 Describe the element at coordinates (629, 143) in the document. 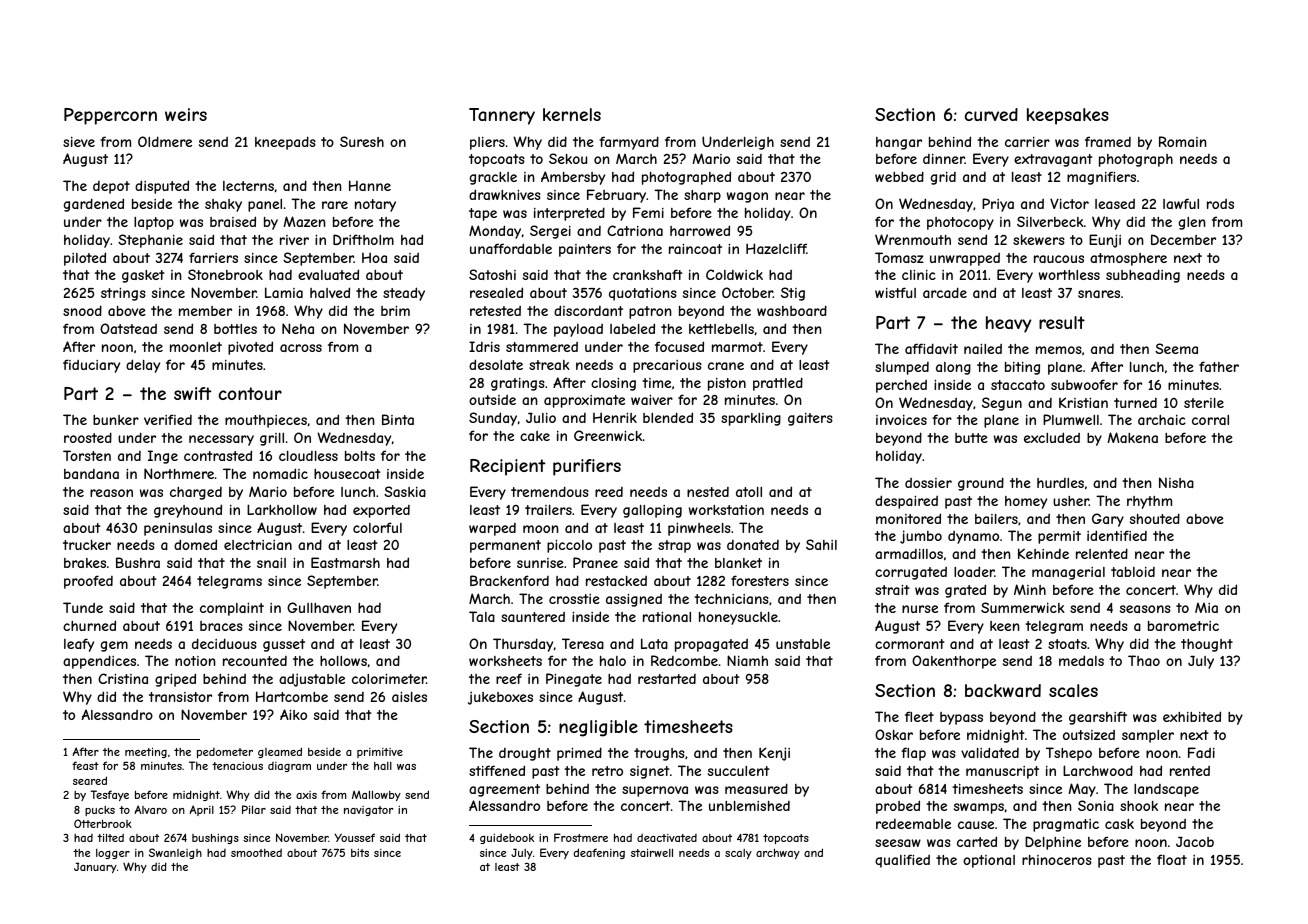

I see `farmyard` at that location.
